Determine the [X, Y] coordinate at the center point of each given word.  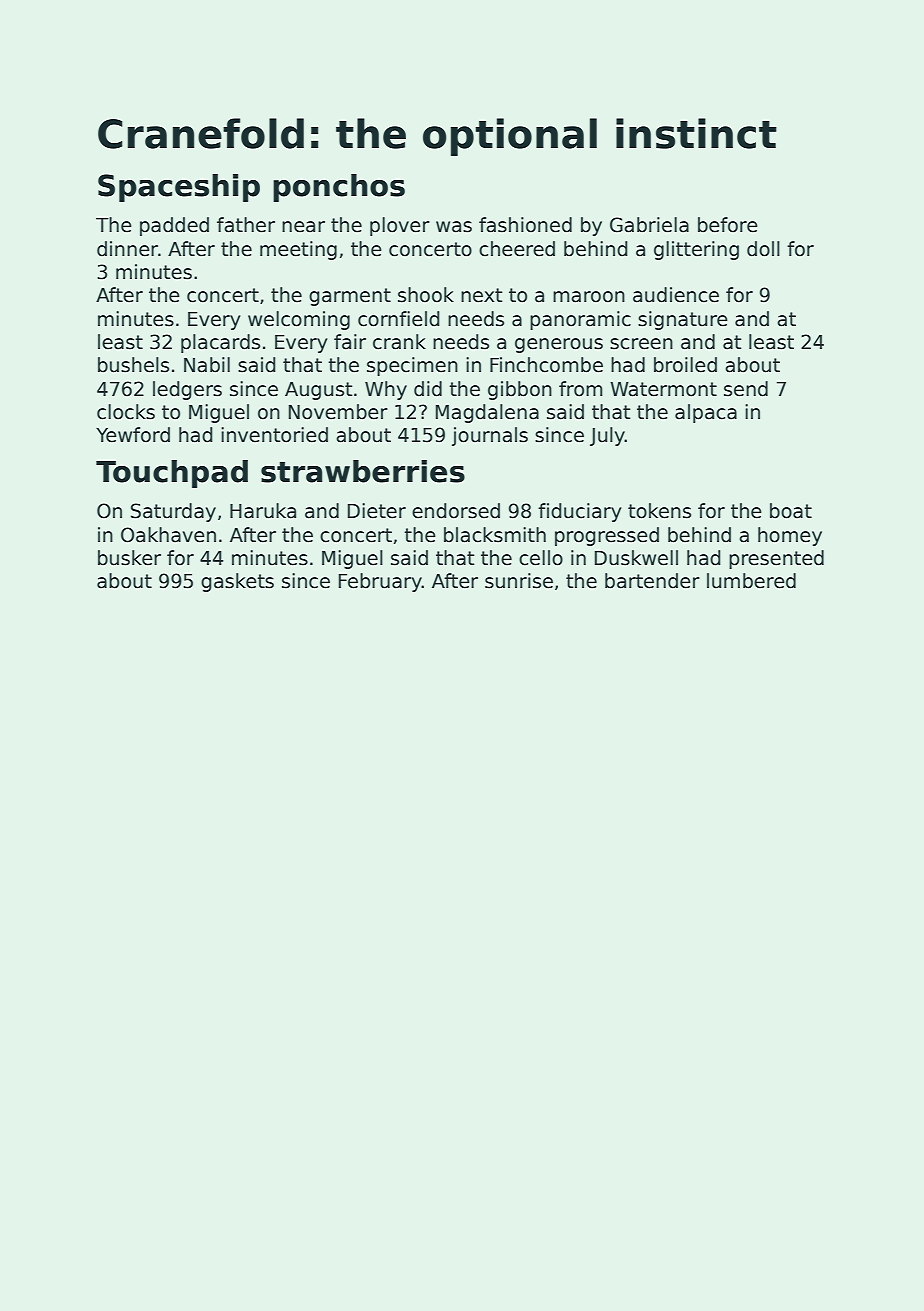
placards [220, 343]
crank [399, 342]
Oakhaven [168, 535]
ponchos [339, 188]
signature [683, 320]
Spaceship [179, 188]
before [728, 225]
